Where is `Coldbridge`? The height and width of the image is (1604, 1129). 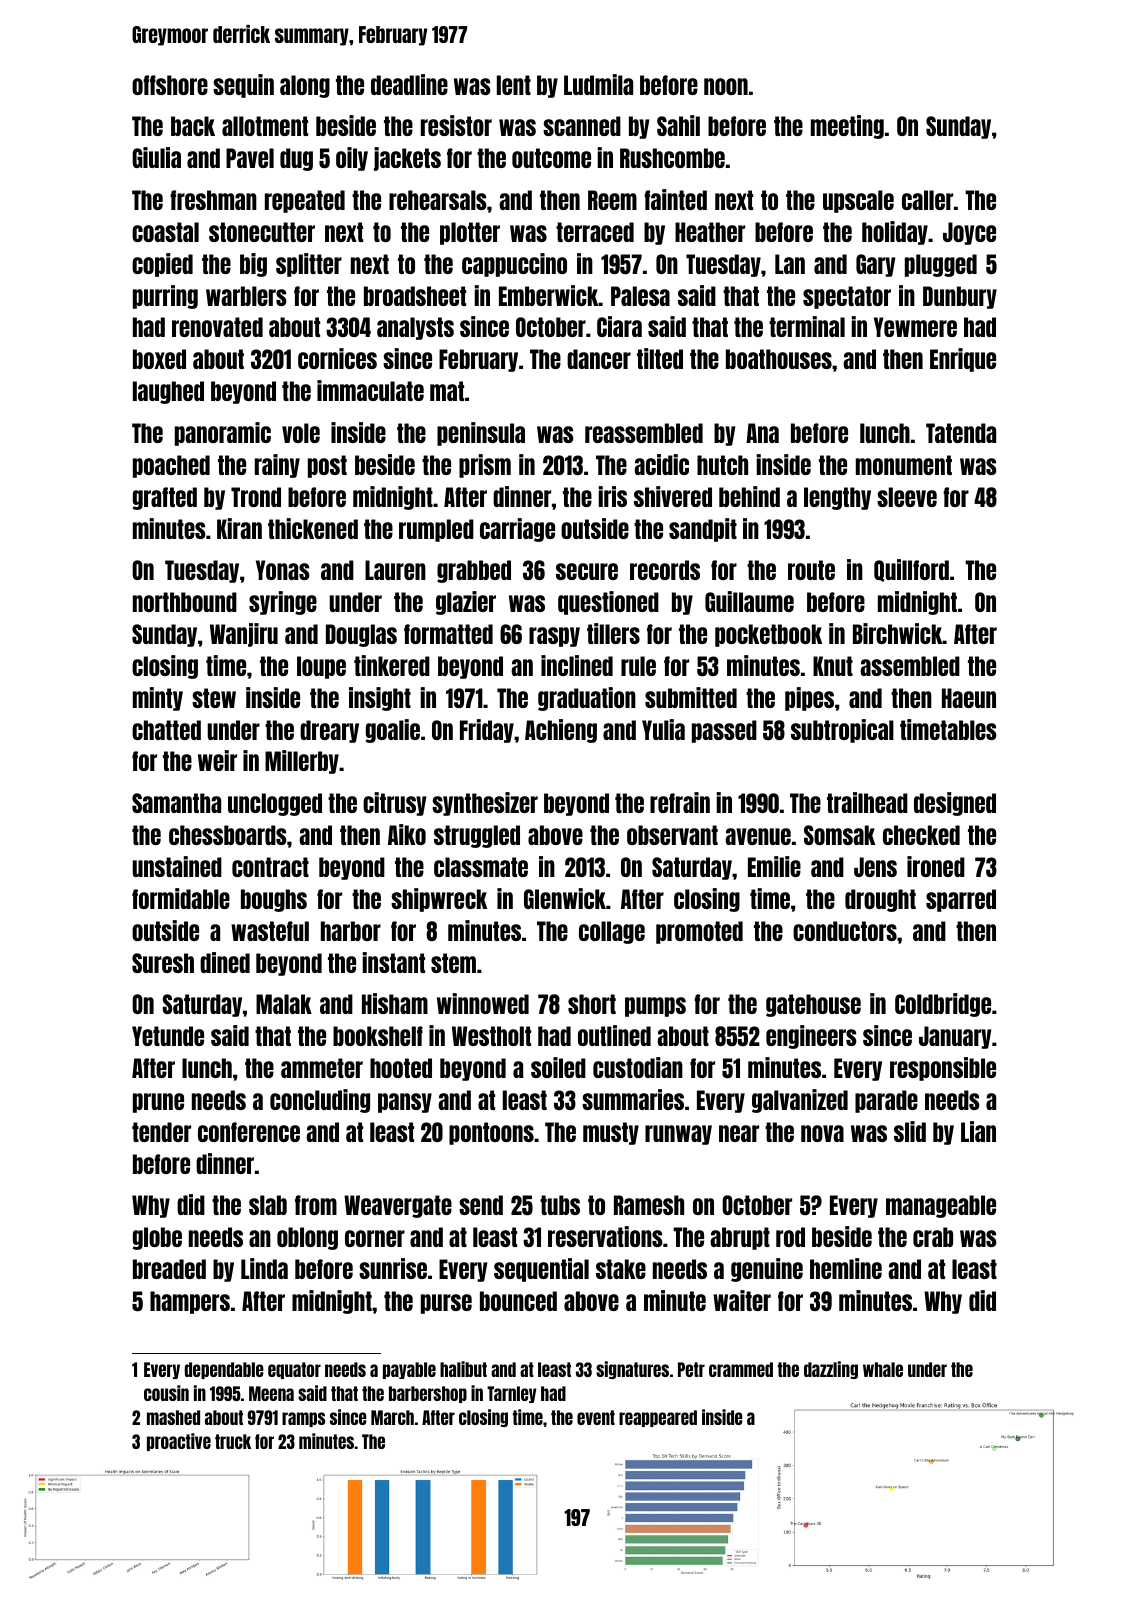
Coldbridge is located at coordinates (943, 1005).
